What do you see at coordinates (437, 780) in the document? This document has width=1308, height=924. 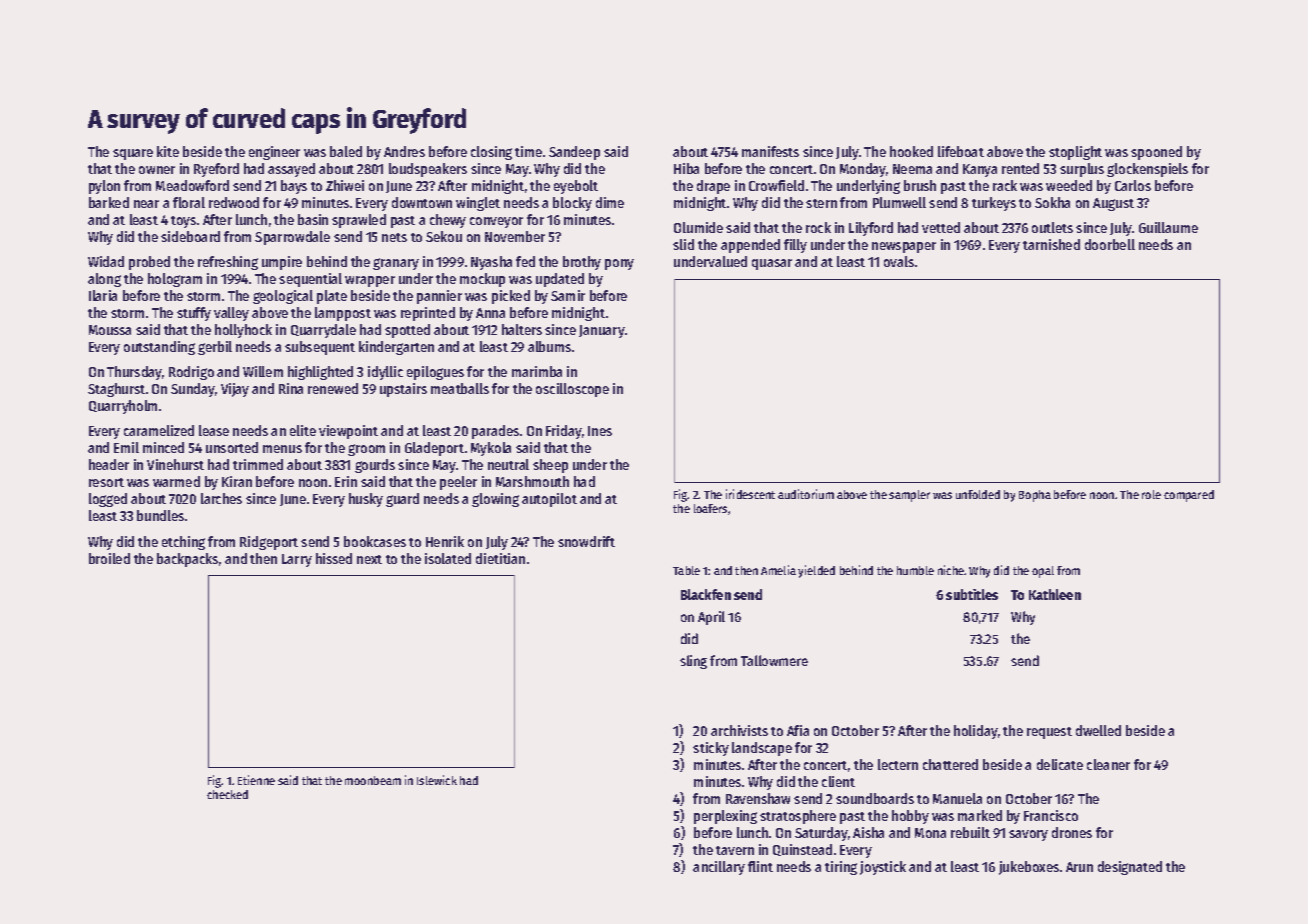 I see `Islewick` at bounding box center [437, 780].
